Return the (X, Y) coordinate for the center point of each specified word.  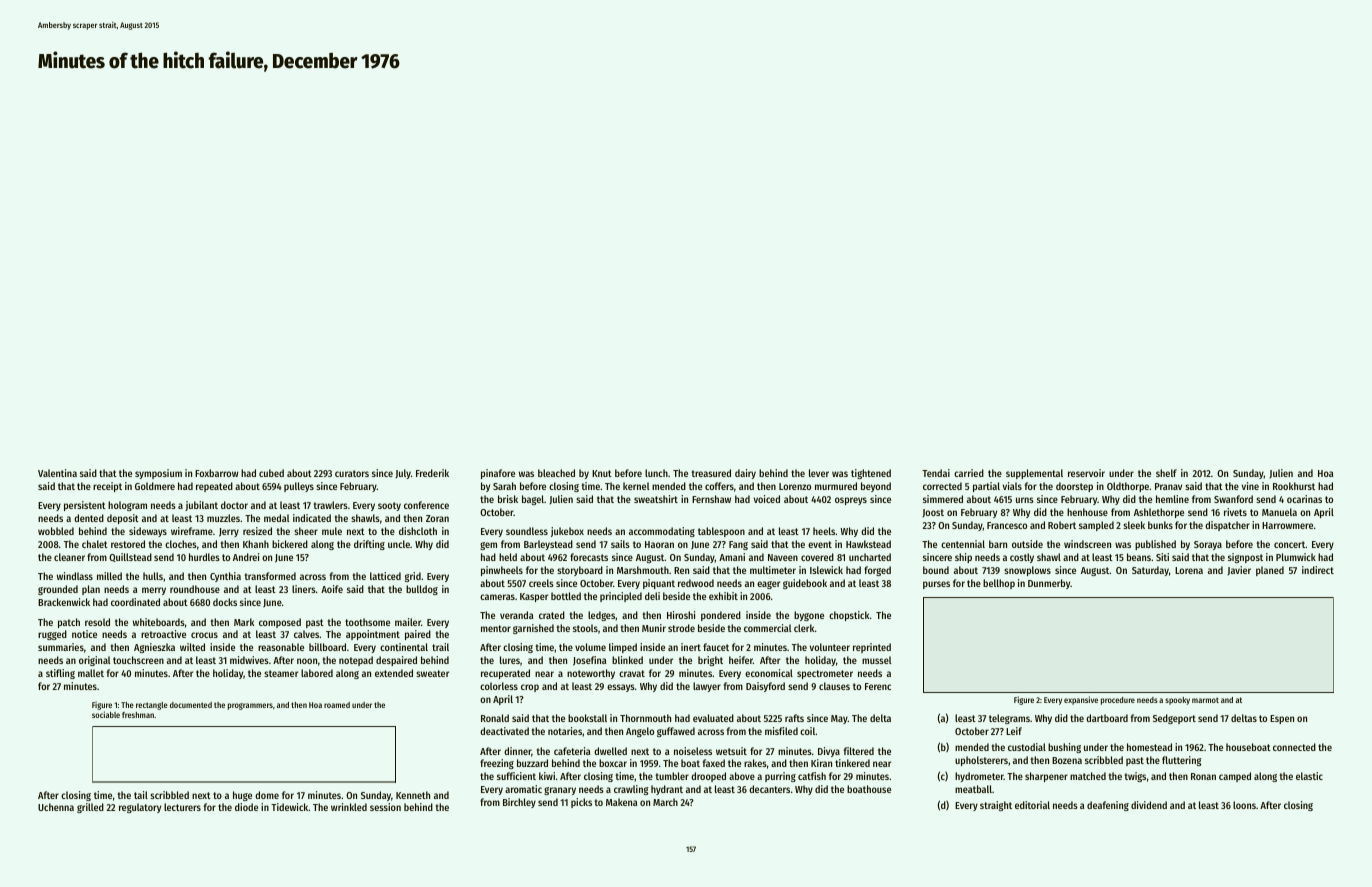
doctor (234, 505)
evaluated (713, 718)
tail (141, 795)
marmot (1205, 700)
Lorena (1189, 570)
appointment (373, 635)
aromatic (523, 789)
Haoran (659, 544)
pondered (721, 616)
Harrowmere (1287, 525)
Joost (933, 513)
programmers (250, 706)
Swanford (1233, 499)
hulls (153, 576)
